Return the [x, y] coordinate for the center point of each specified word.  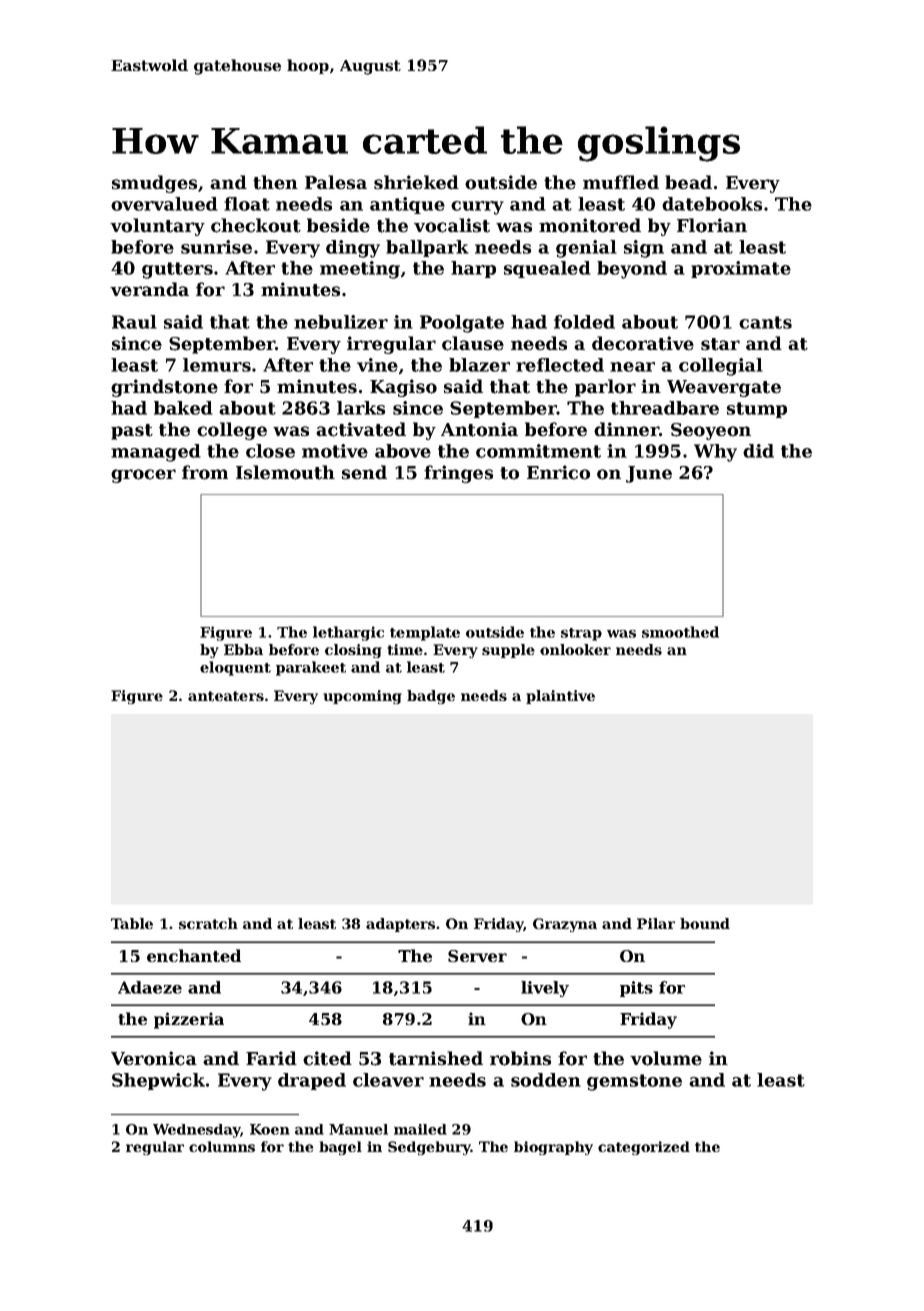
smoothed [680, 632]
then [275, 182]
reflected [560, 365]
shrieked [416, 182]
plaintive [560, 697]
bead [688, 182]
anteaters [226, 696]
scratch [208, 923]
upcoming [362, 697]
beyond [632, 270]
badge [431, 697]
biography [553, 1148]
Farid [271, 1058]
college [232, 431]
